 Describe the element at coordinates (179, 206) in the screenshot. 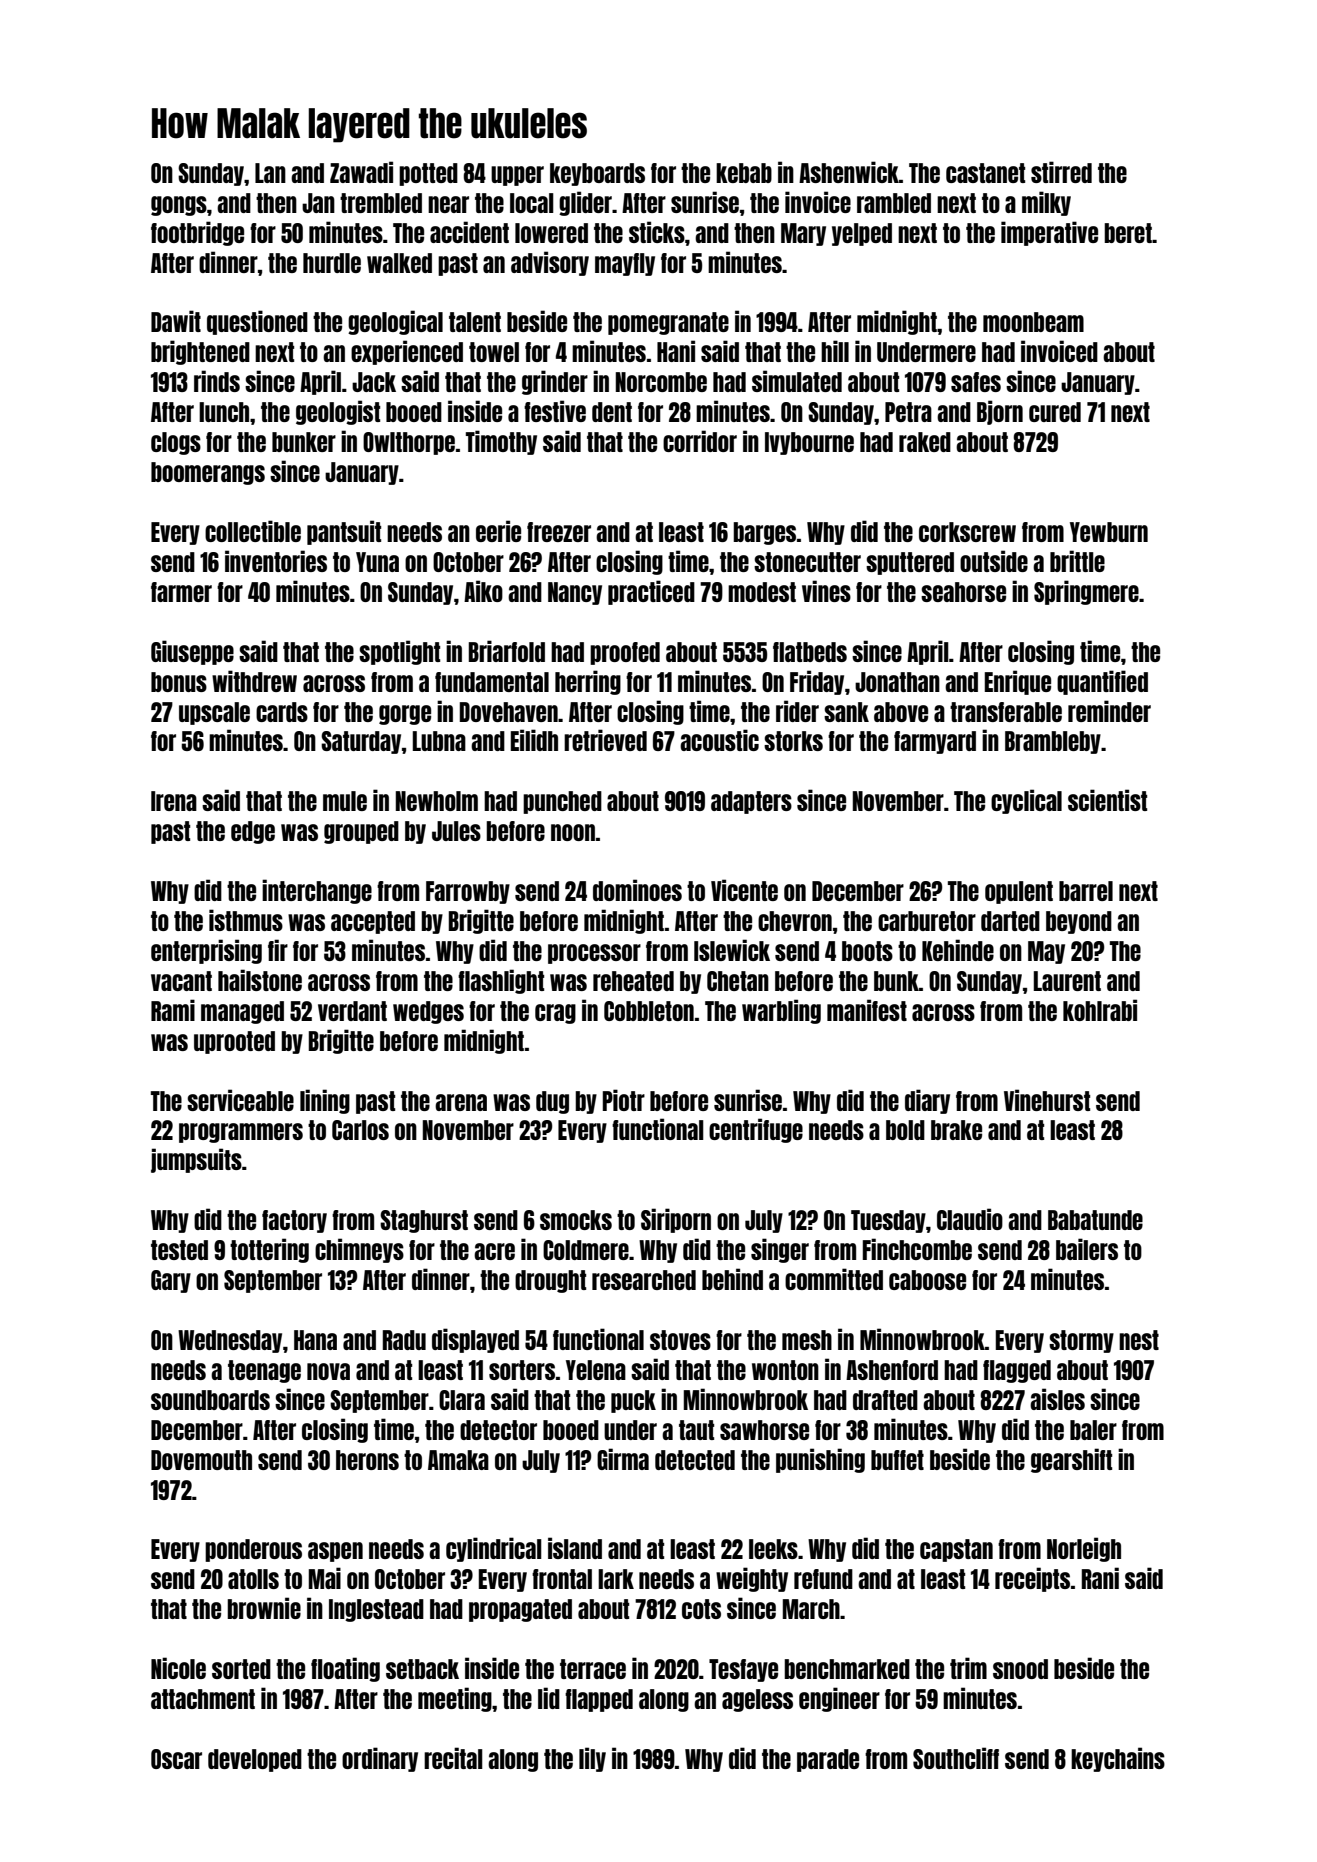

I see `gongs` at that location.
